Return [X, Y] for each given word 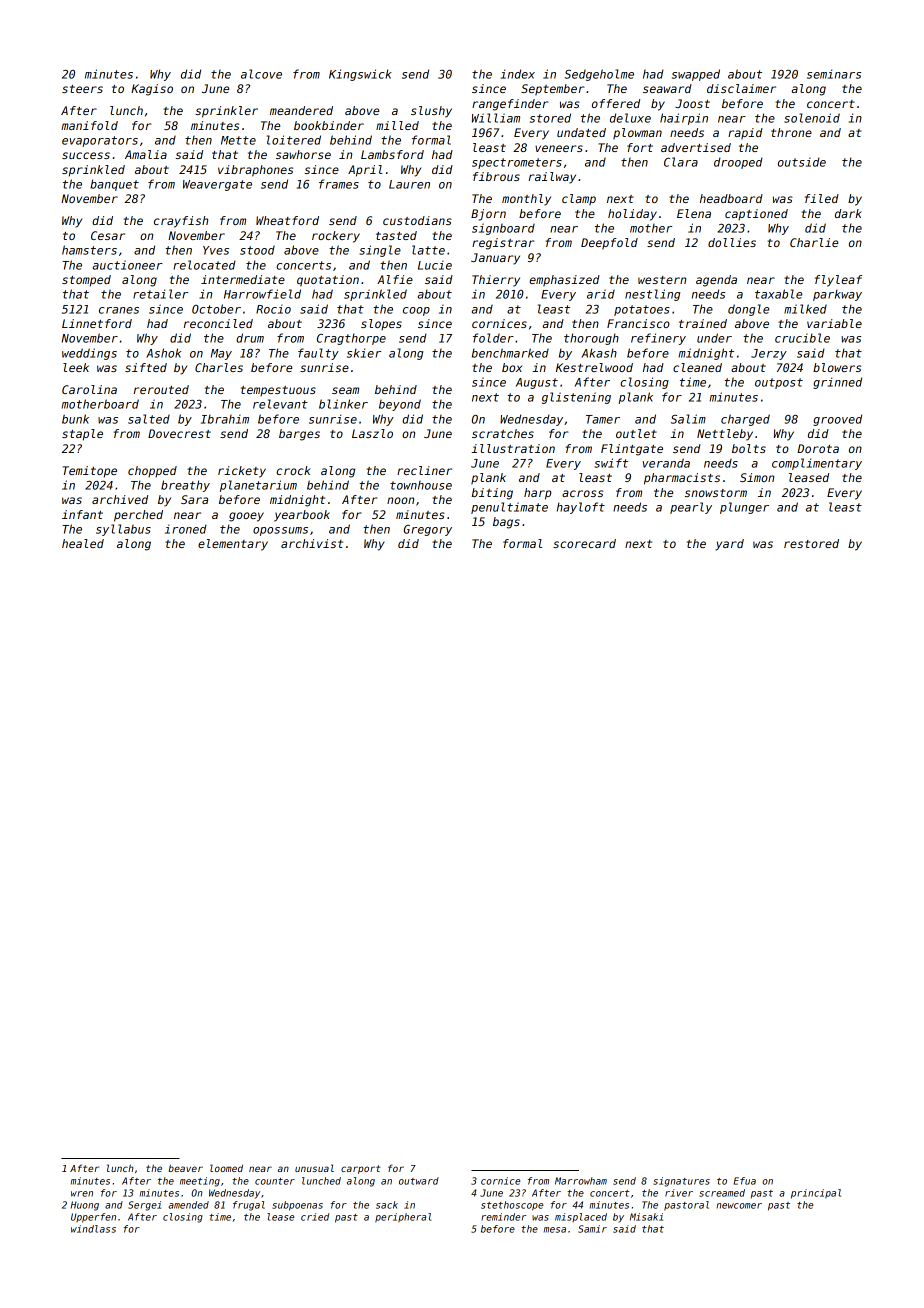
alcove [261, 74]
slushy [431, 112]
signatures [681, 1182]
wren [82, 1194]
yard [730, 545]
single [380, 251]
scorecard [584, 543]
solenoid [812, 118]
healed [83, 543]
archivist [312, 543]
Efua [745, 1181]
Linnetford [97, 323]
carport [361, 1169]
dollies [732, 242]
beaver [185, 1168]
